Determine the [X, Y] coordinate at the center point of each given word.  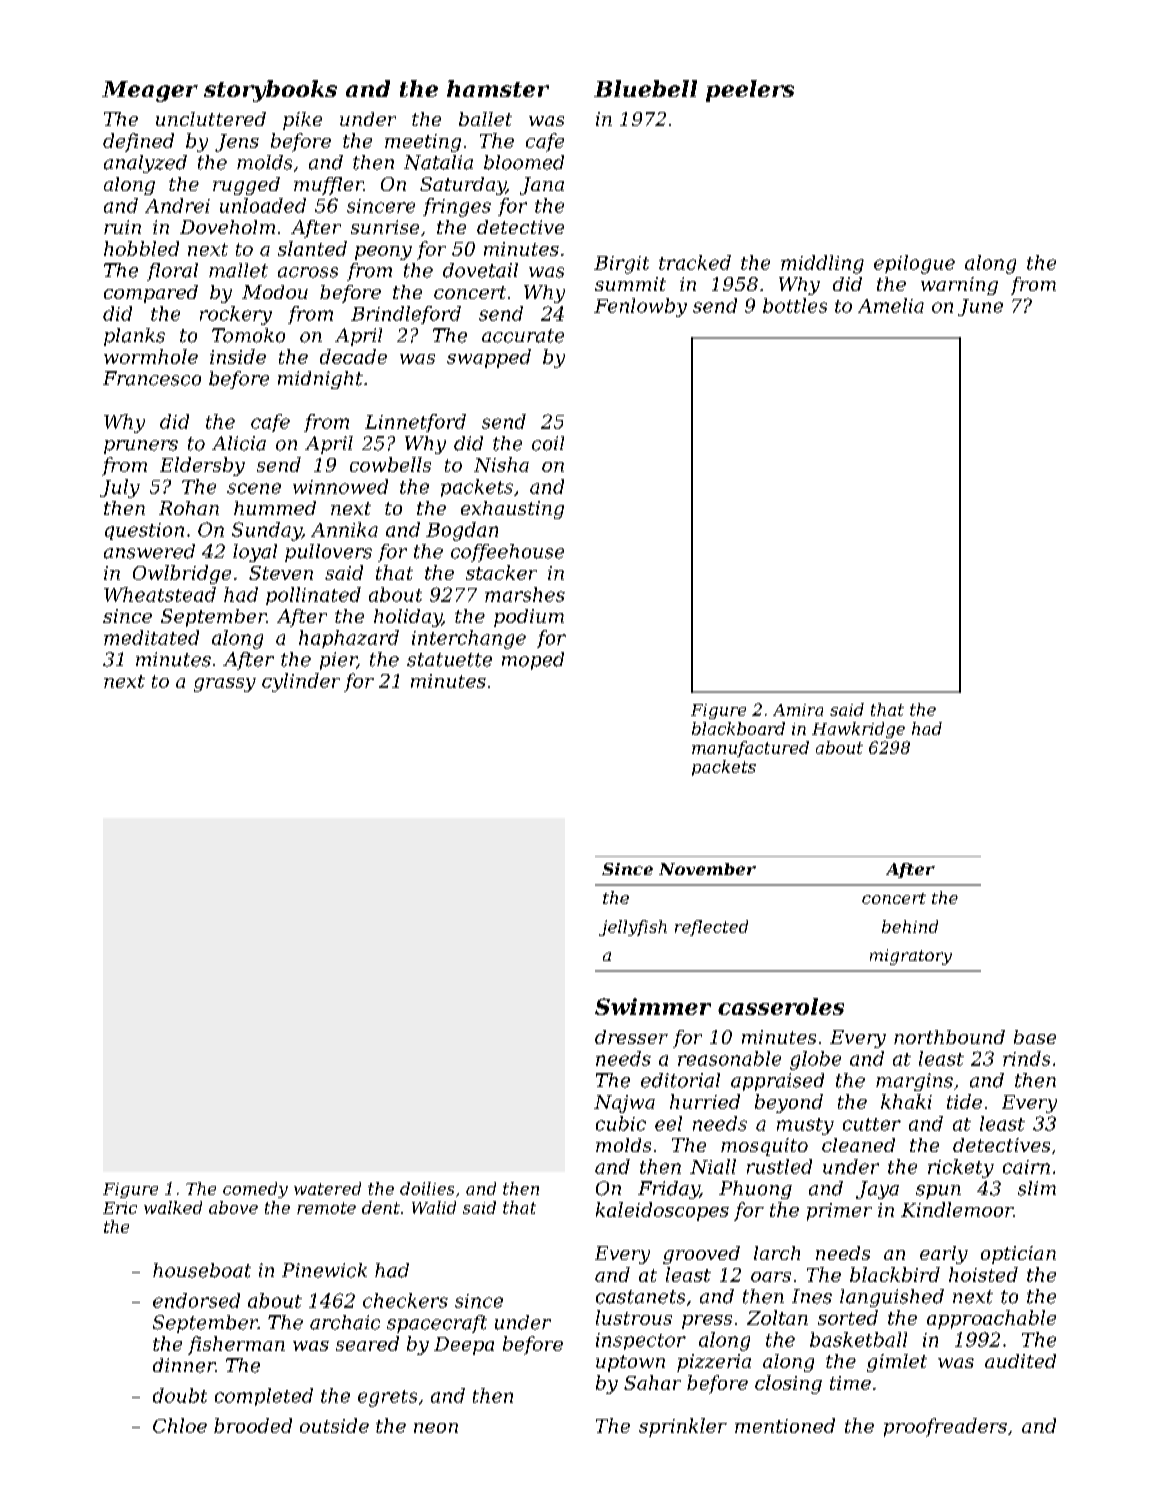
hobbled [141, 248]
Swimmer [653, 1006]
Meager [150, 91]
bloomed [524, 162]
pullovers [328, 553]
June [980, 307]
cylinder [301, 682]
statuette [449, 660]
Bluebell [645, 88]
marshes [525, 594]
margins [914, 1082]
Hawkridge [858, 730]
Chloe [180, 1425]
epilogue [914, 264]
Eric [120, 1208]
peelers [750, 91]
